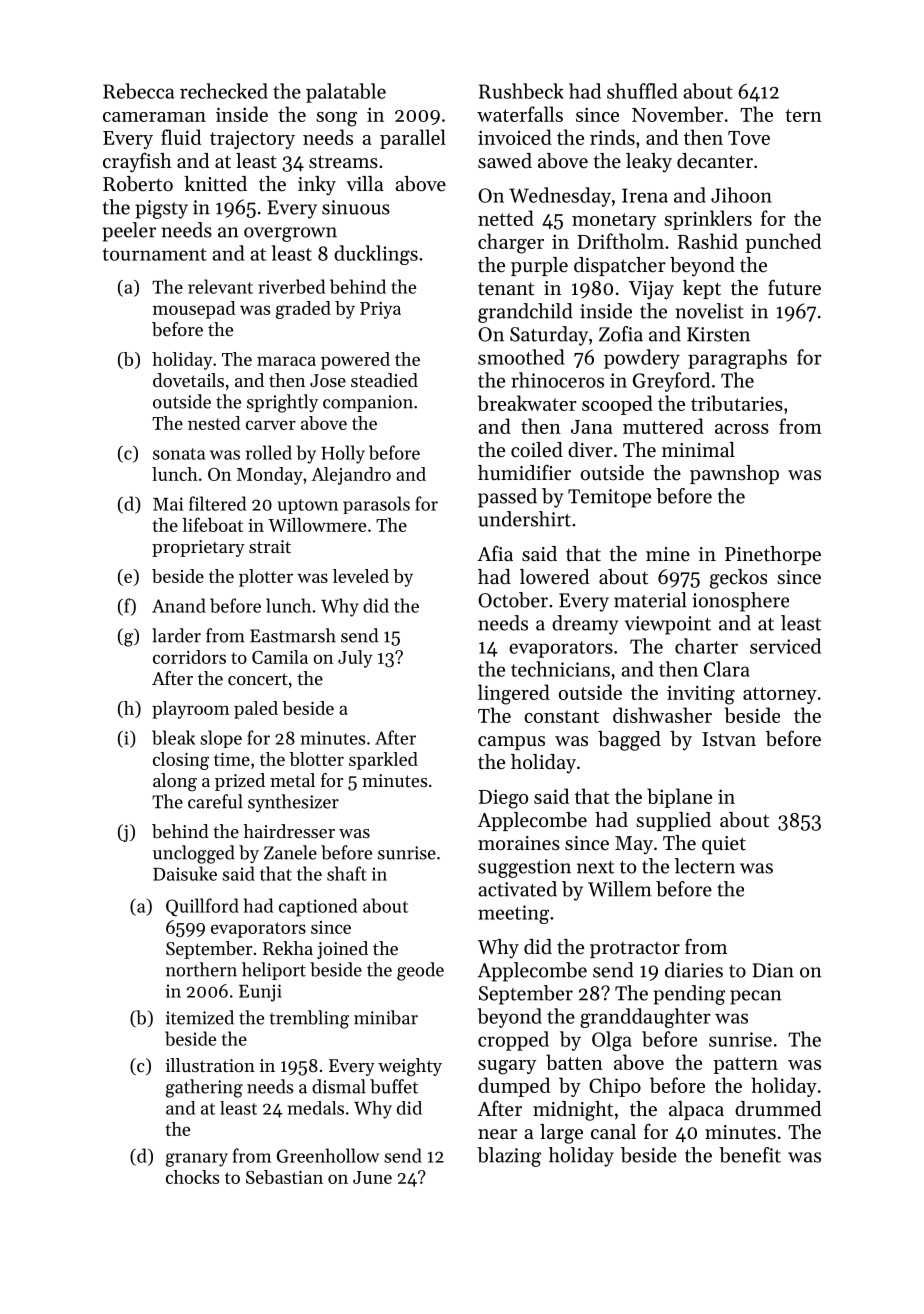  What do you see at coordinates (343, 162) in the screenshot?
I see `streams` at bounding box center [343, 162].
